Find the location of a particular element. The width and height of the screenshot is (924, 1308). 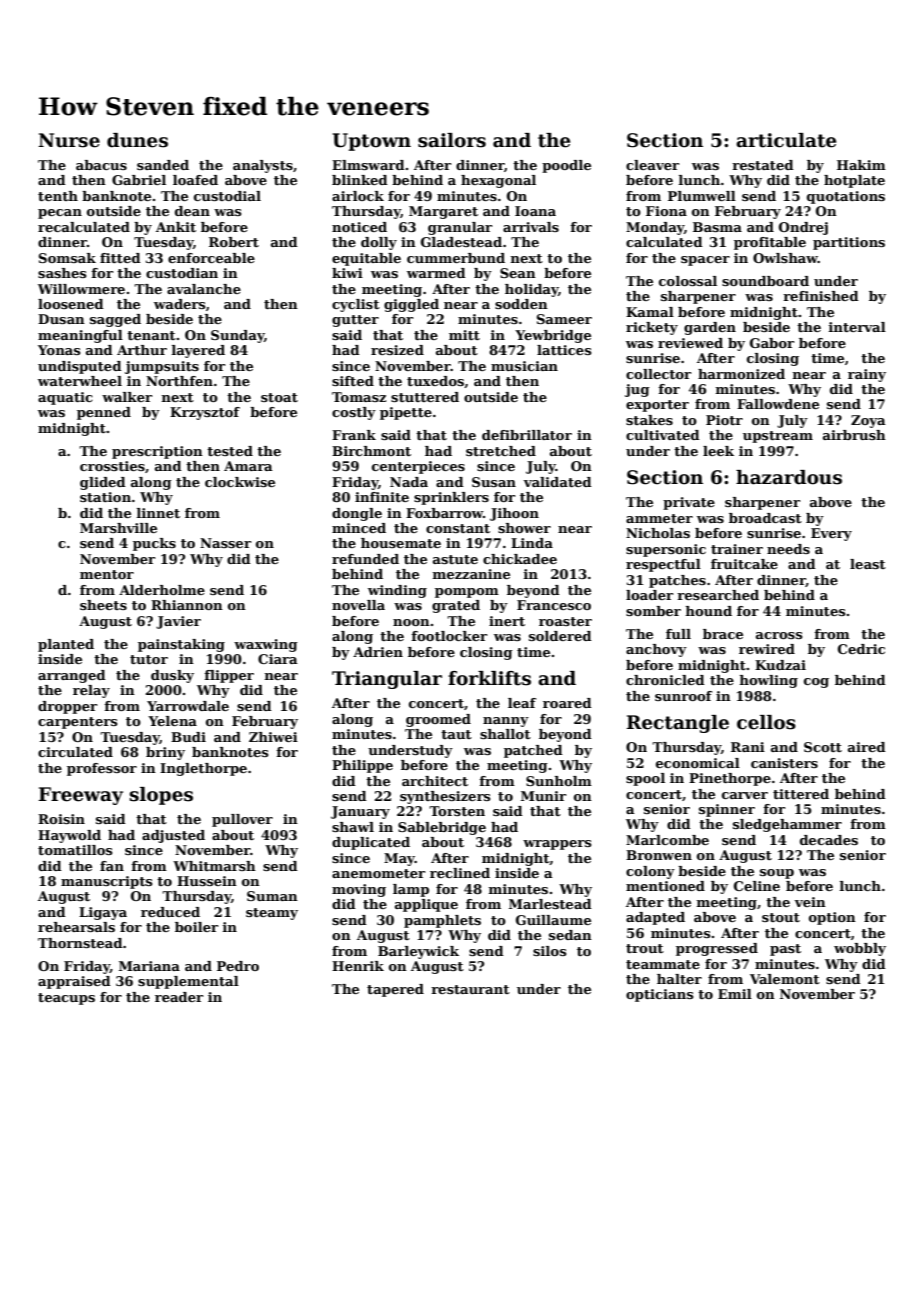

Willowmere is located at coordinates (81, 289).
